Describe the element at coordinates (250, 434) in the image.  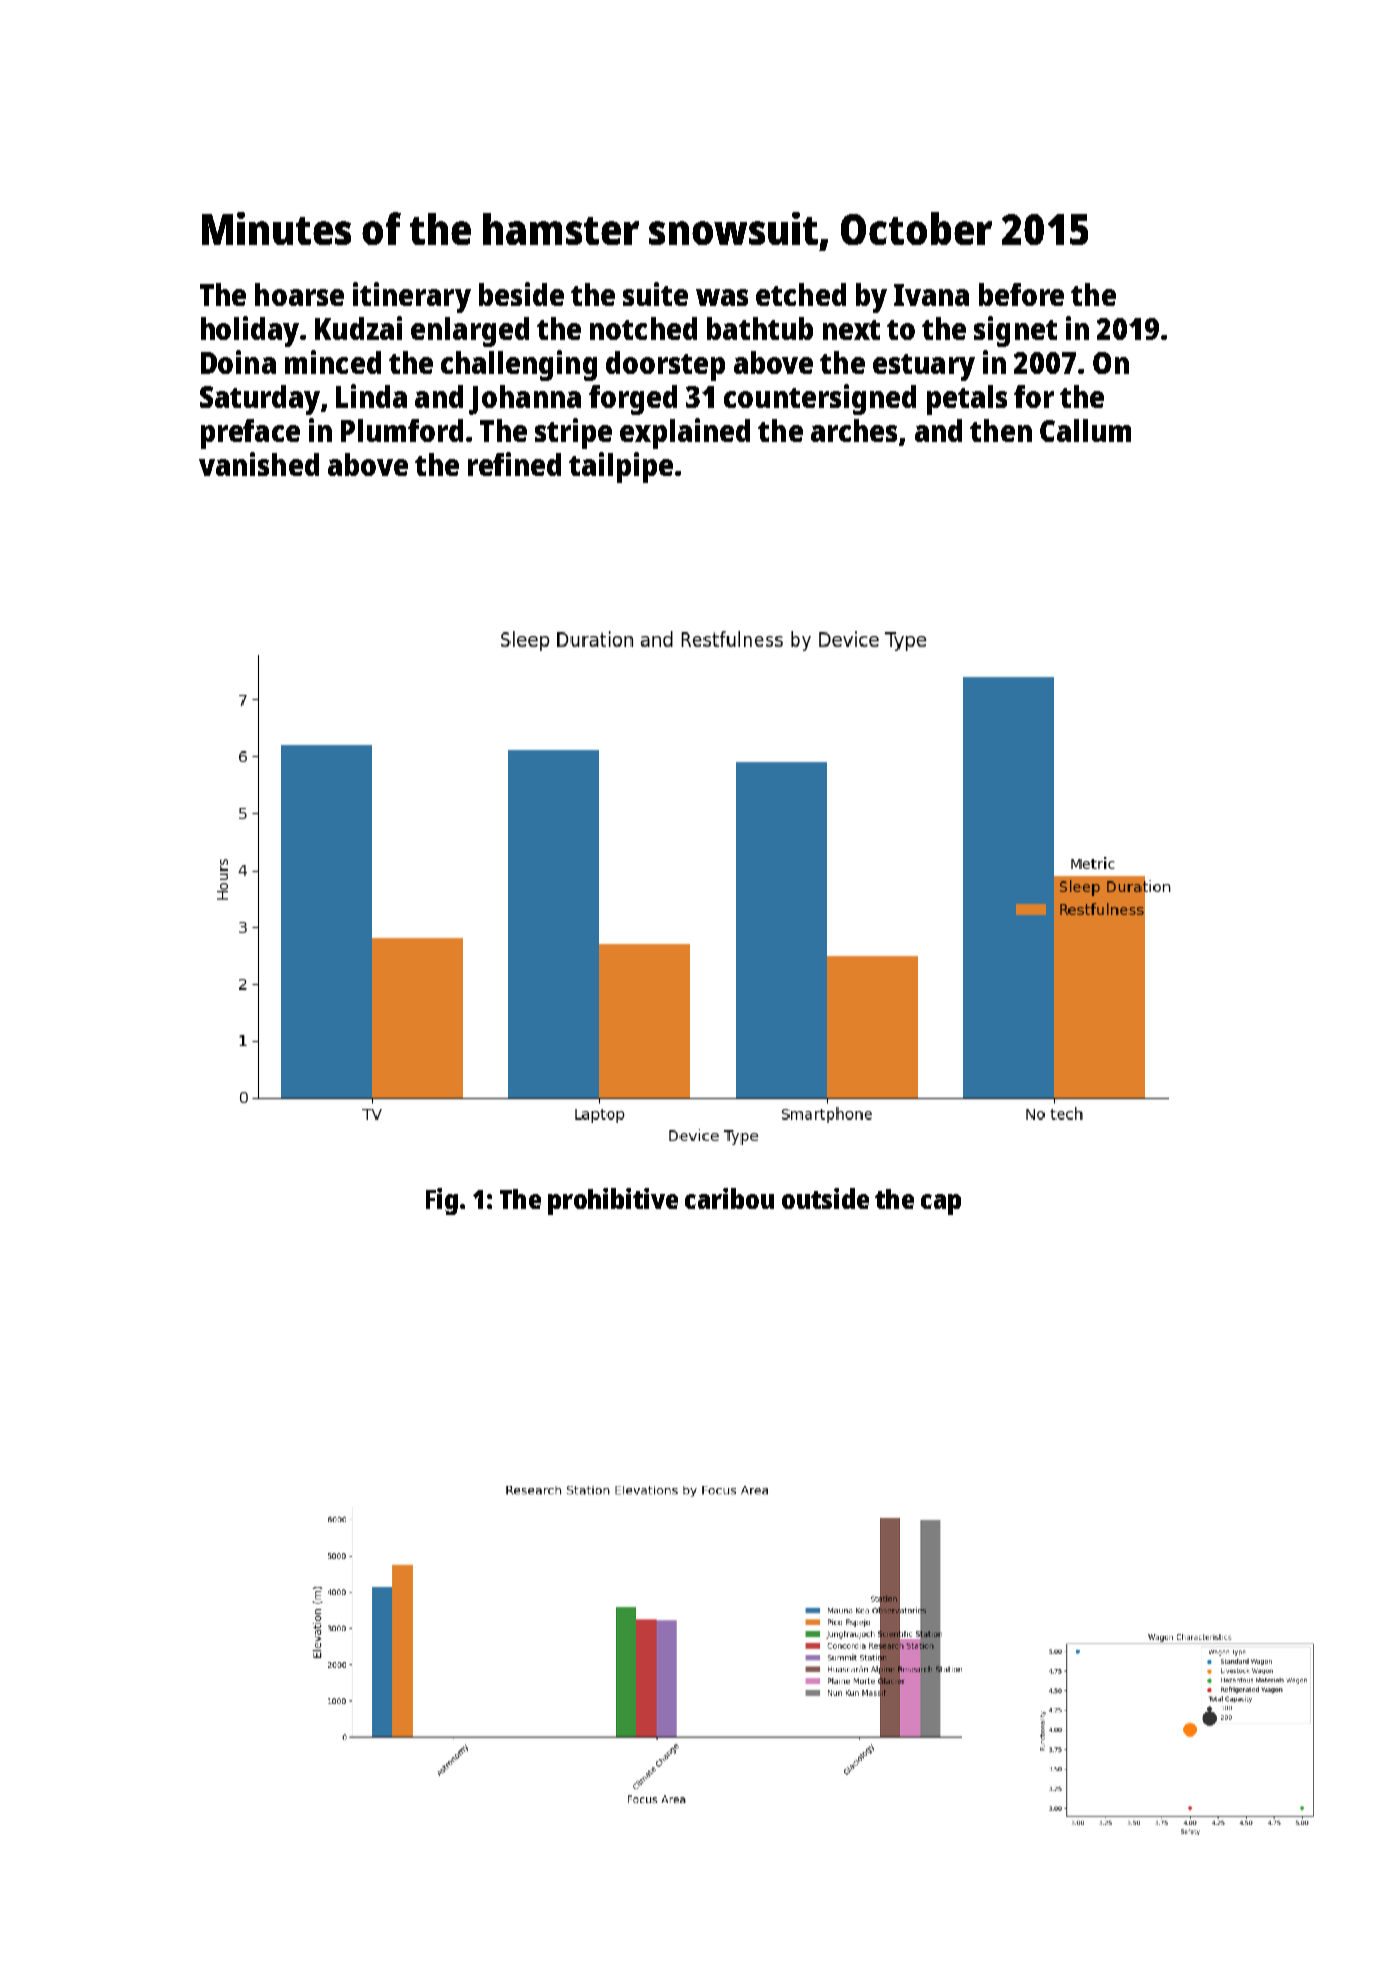
I see `preface` at that location.
